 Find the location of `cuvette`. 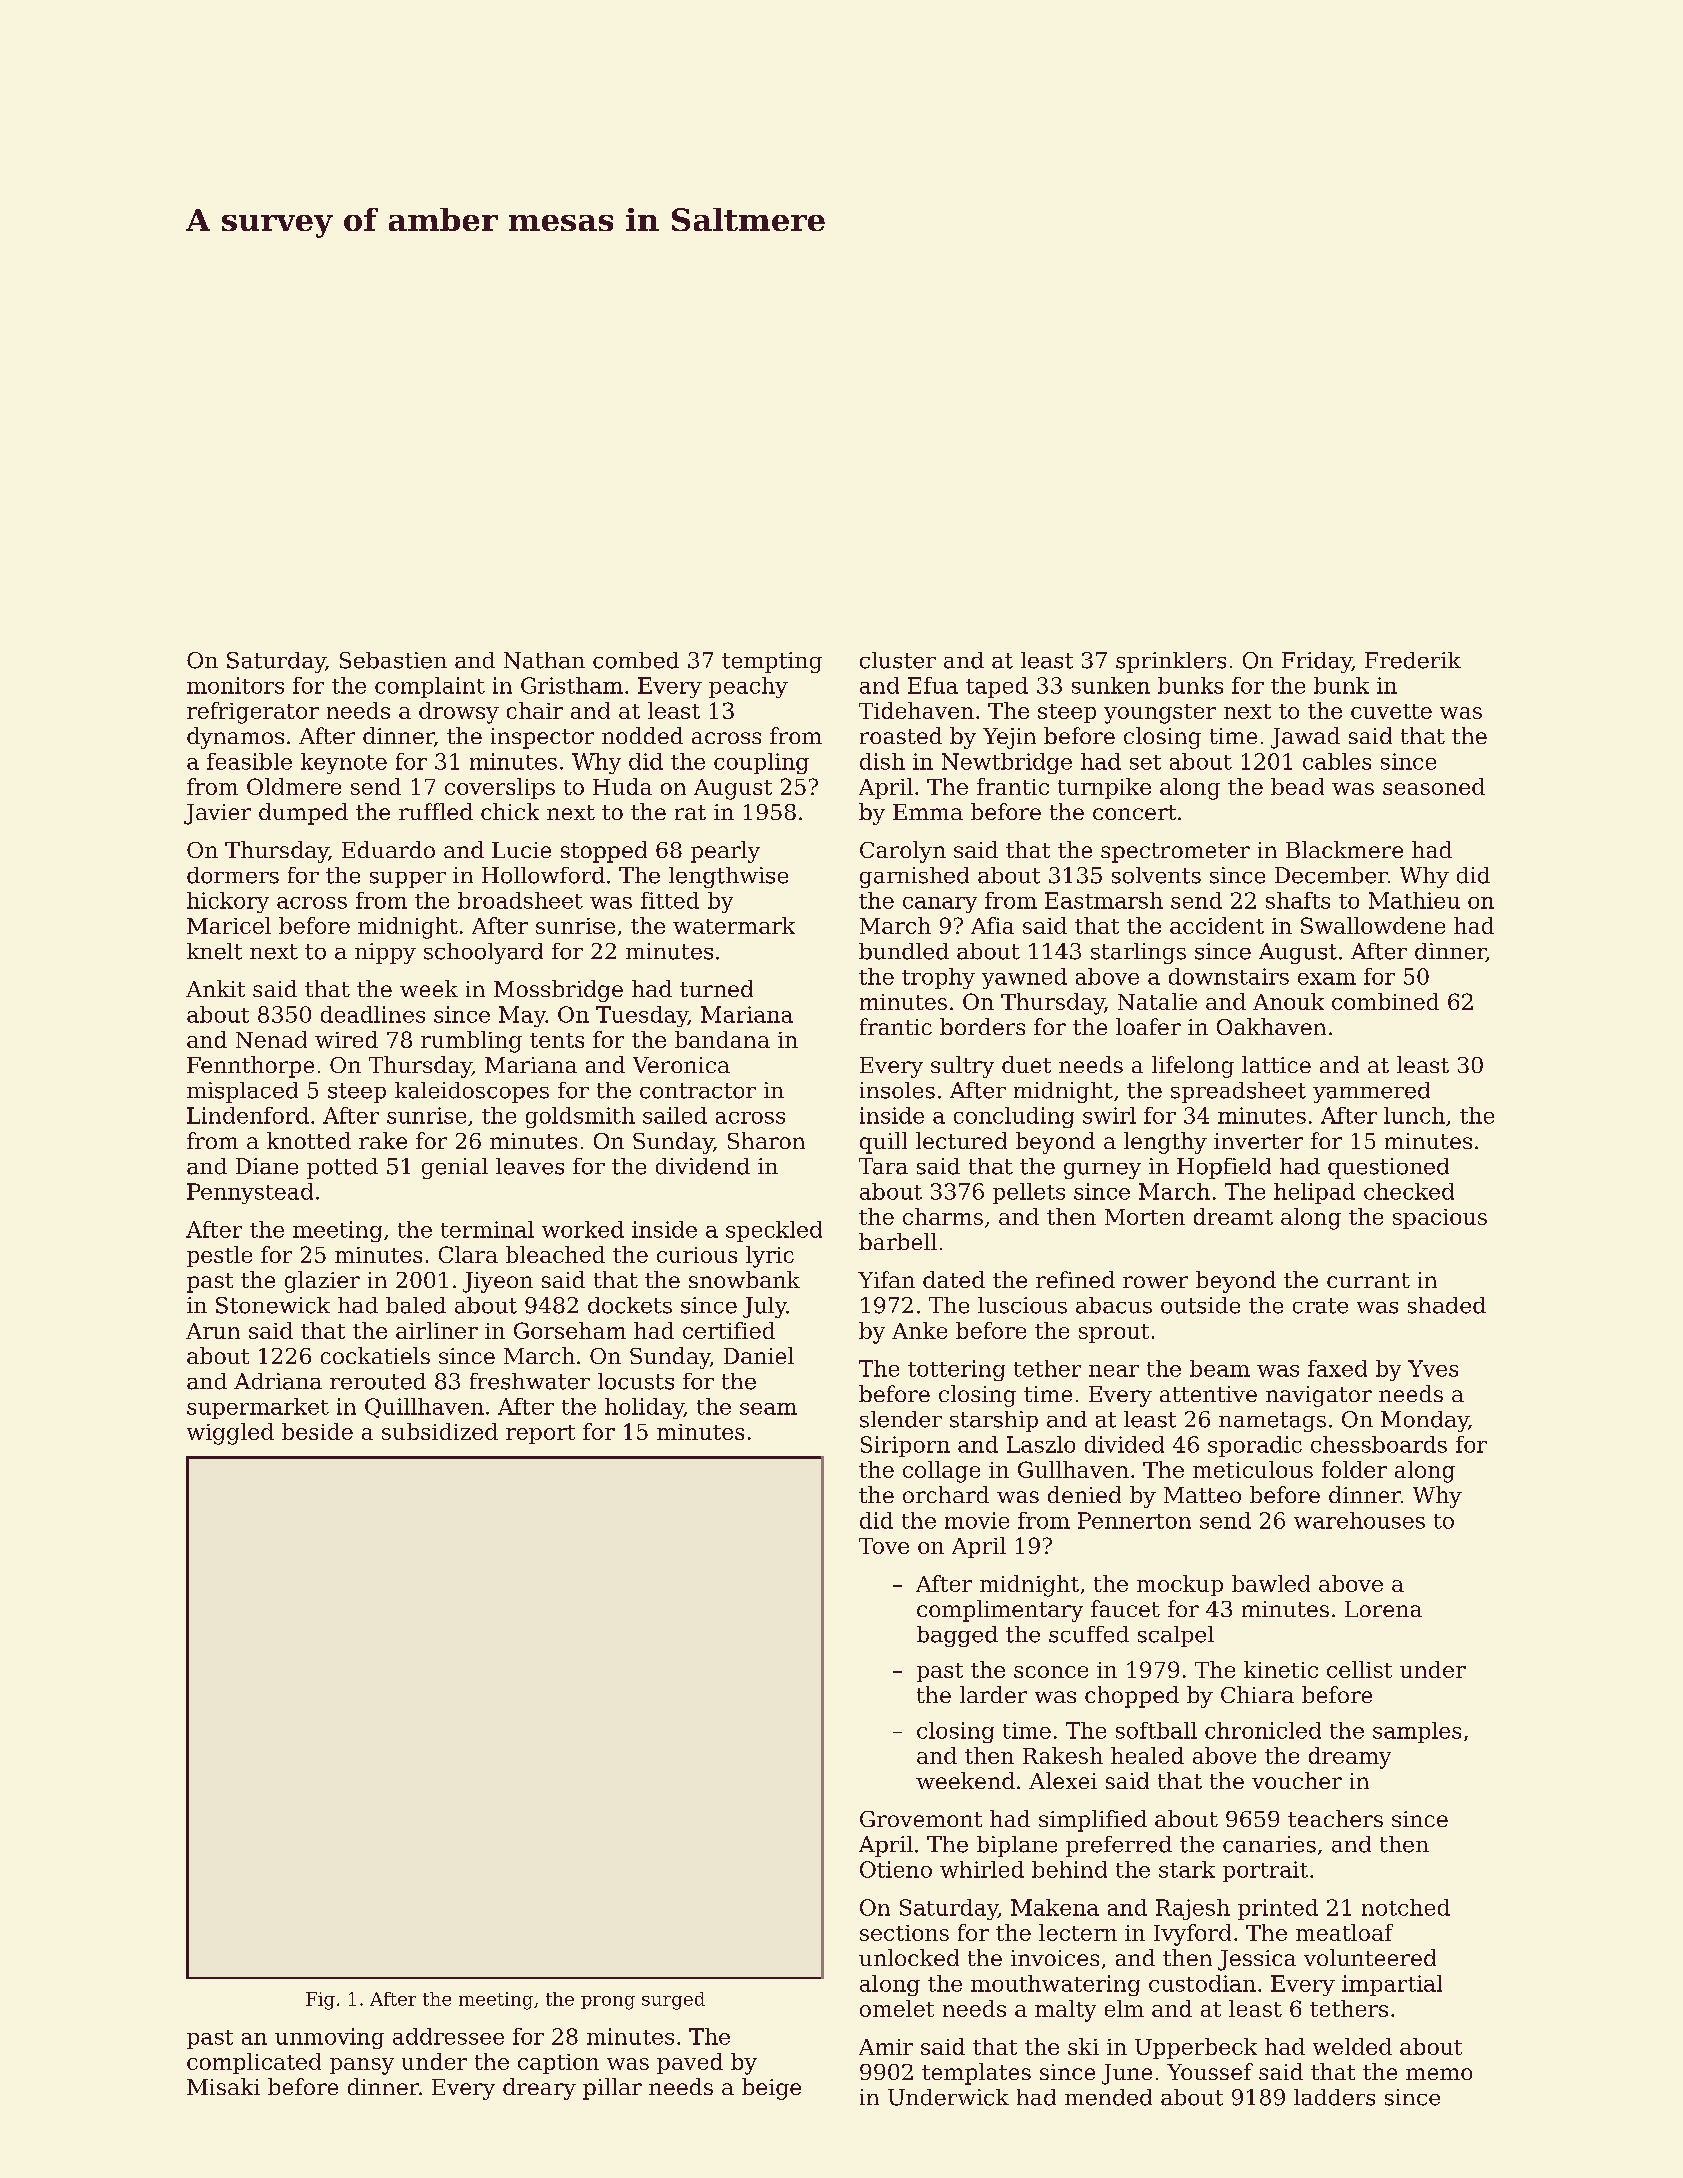

cuvette is located at coordinates (1391, 711).
